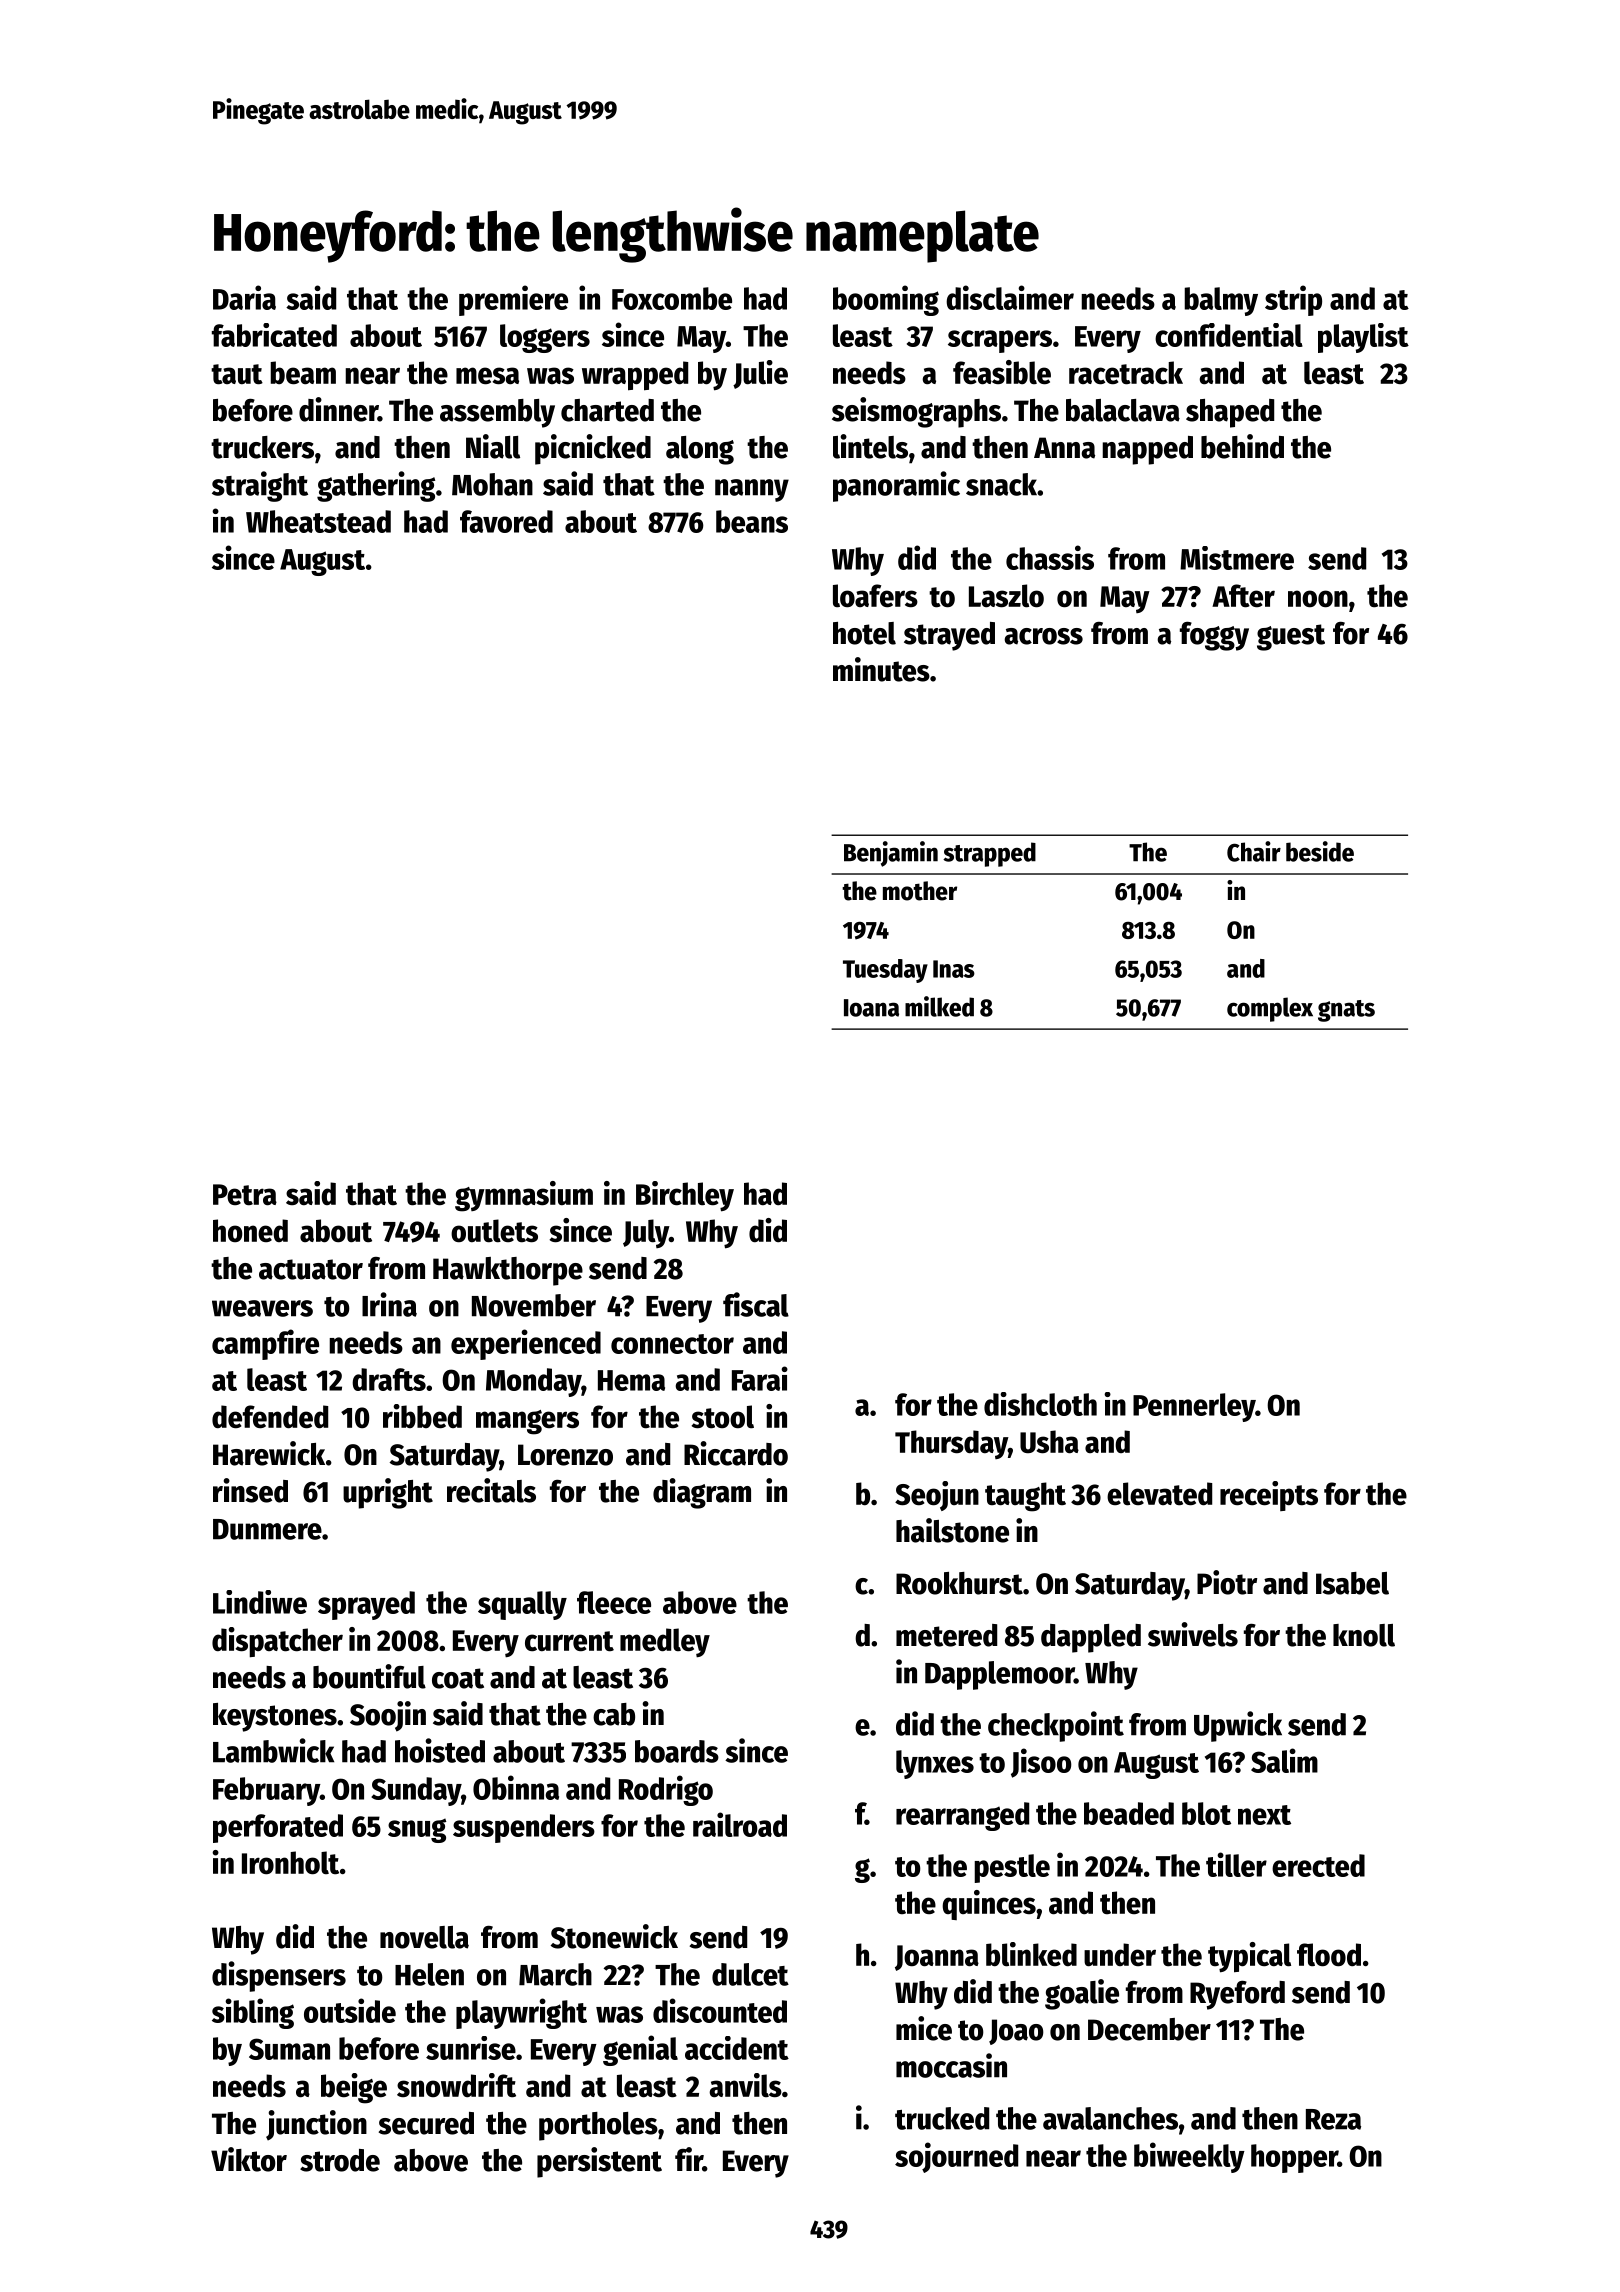 This screenshot has height=2292, width=1620. Describe the element at coordinates (417, 1830) in the screenshot. I see `snug` at that location.
